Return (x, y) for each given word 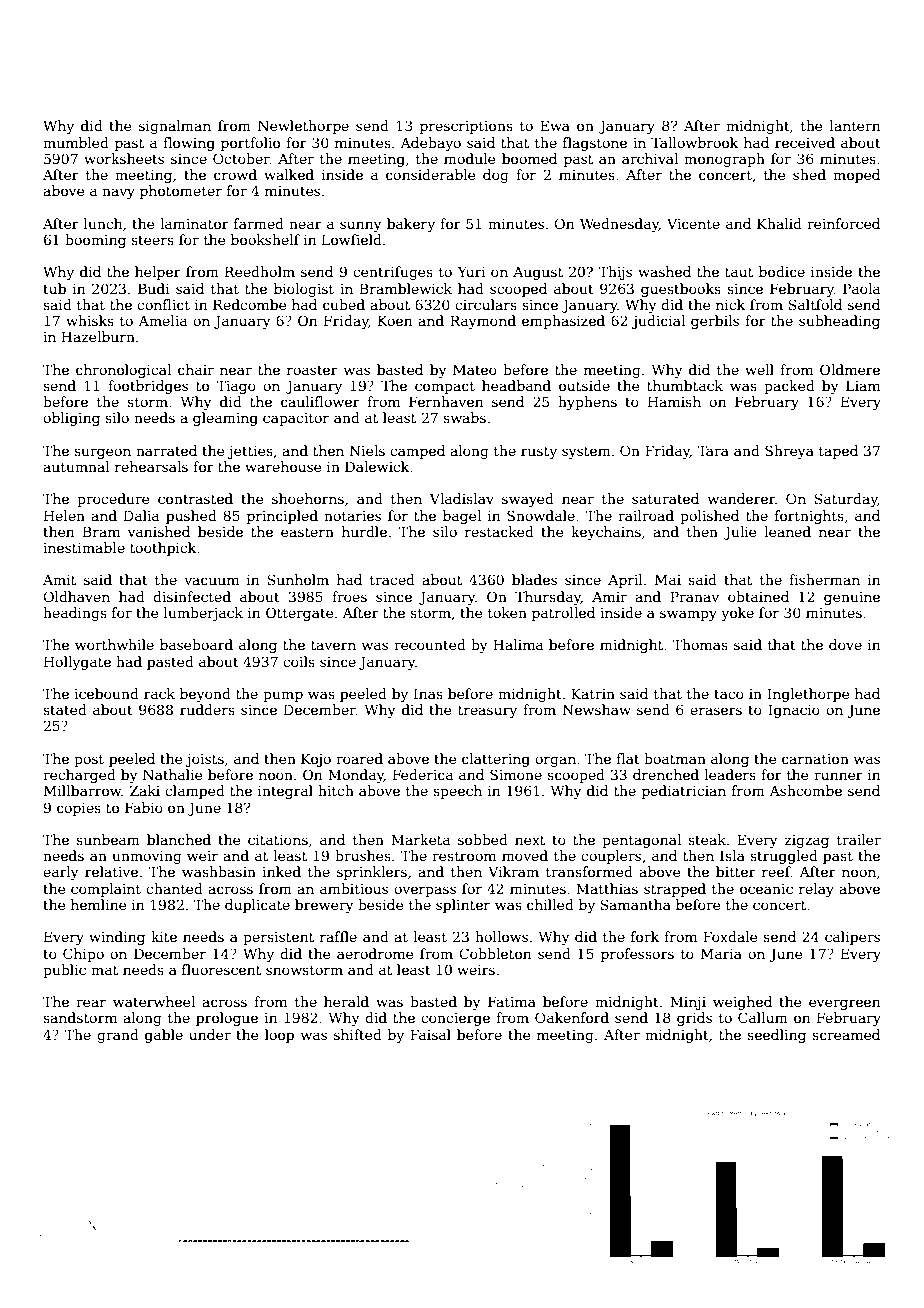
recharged (79, 776)
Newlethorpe (303, 127)
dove (845, 644)
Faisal (430, 1034)
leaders (730, 774)
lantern (855, 125)
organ (555, 761)
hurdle (364, 531)
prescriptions (466, 127)
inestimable (84, 547)
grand (118, 1036)
